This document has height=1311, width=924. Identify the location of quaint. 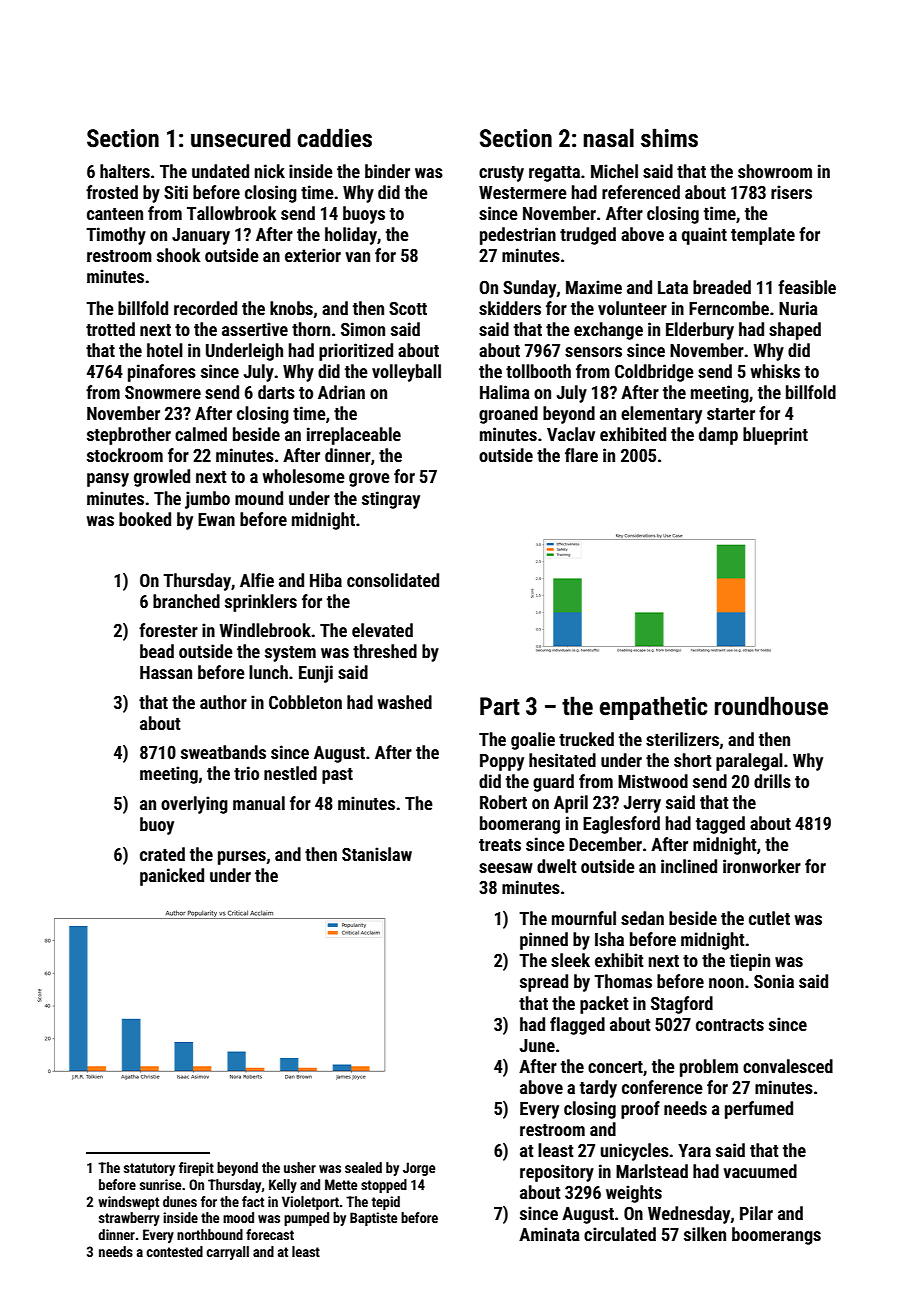
(704, 236).
